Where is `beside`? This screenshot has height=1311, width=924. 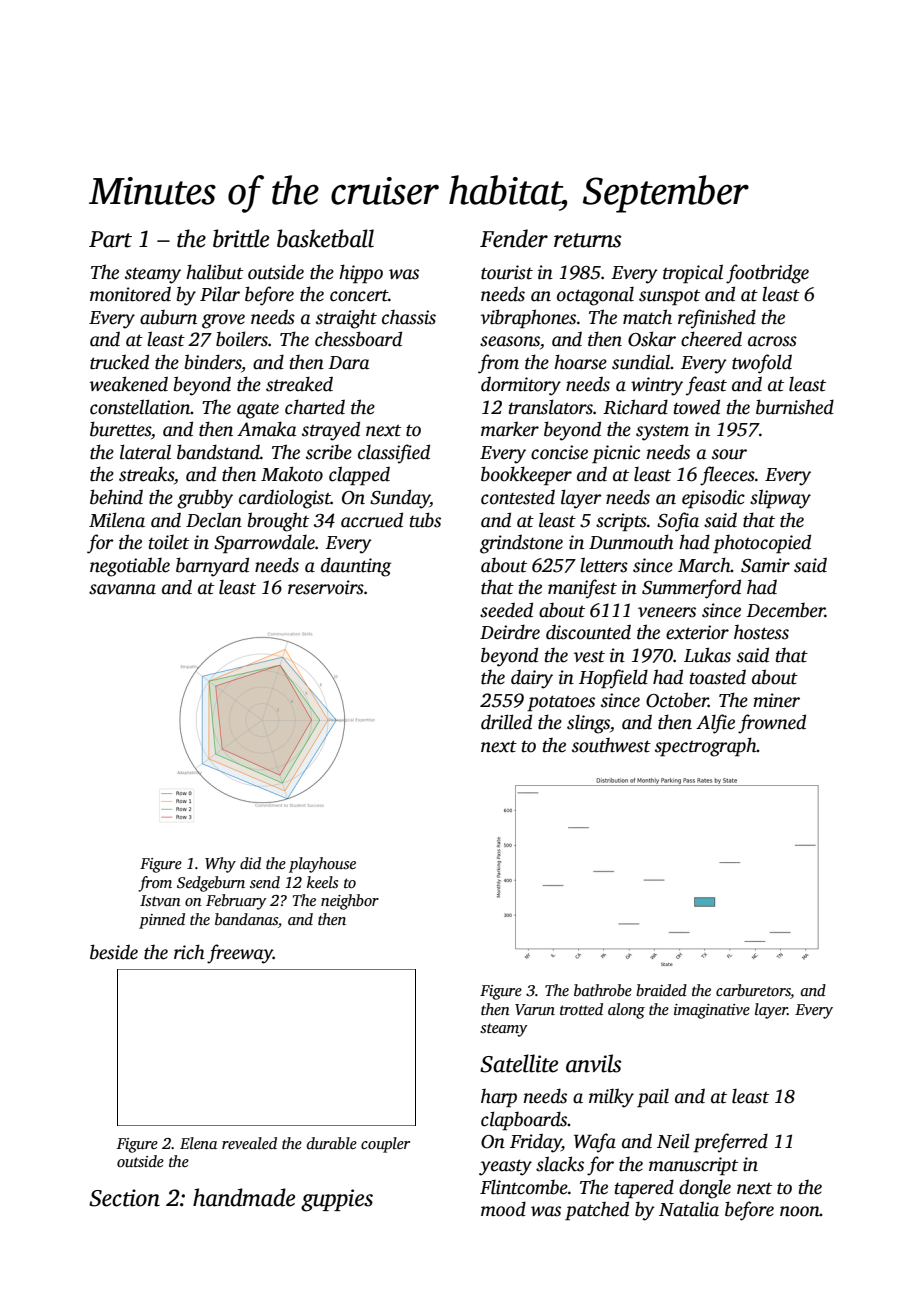 beside is located at coordinates (114, 952).
